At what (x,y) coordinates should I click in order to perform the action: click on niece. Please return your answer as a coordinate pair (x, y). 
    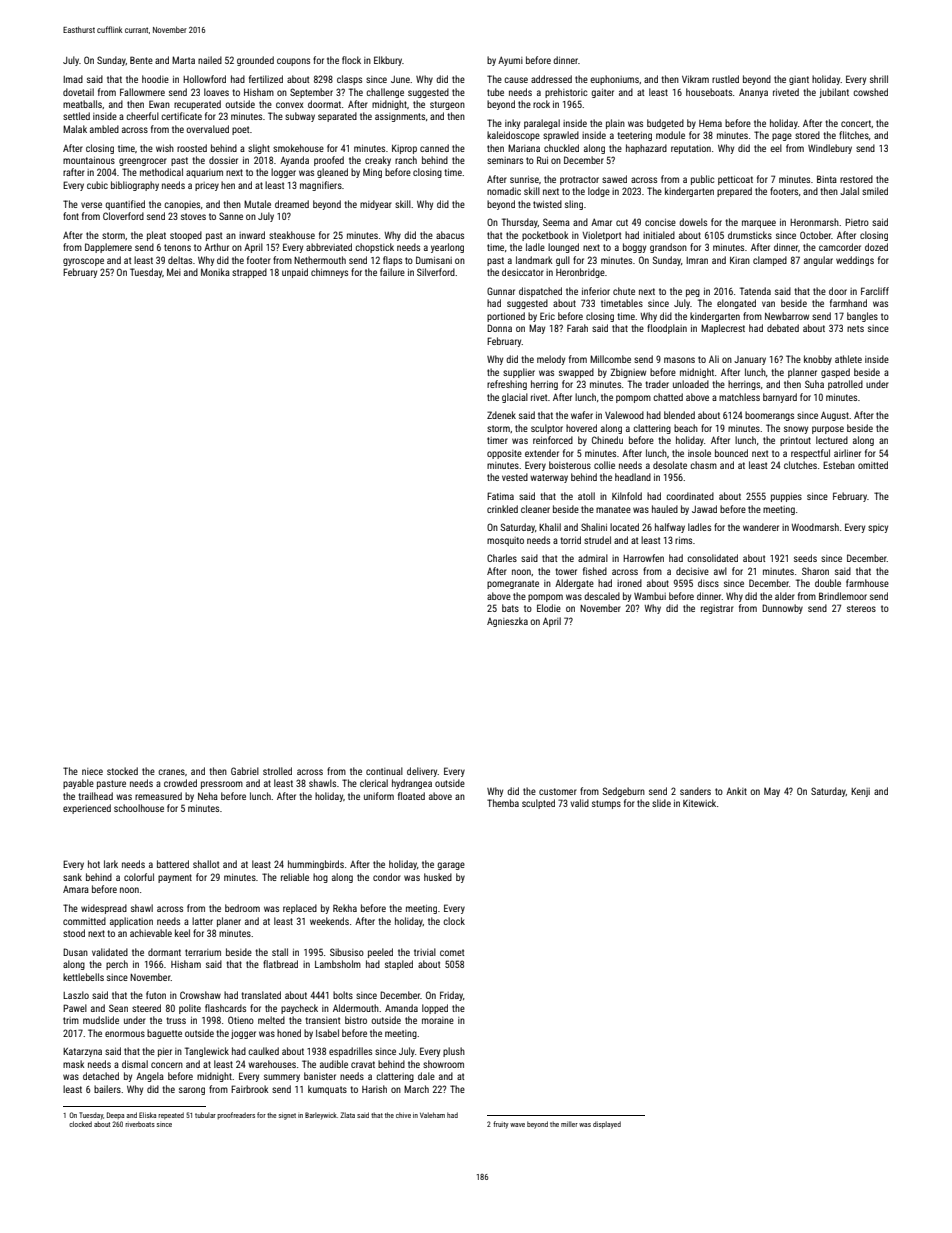
    Looking at the image, I should click on (92, 771).
